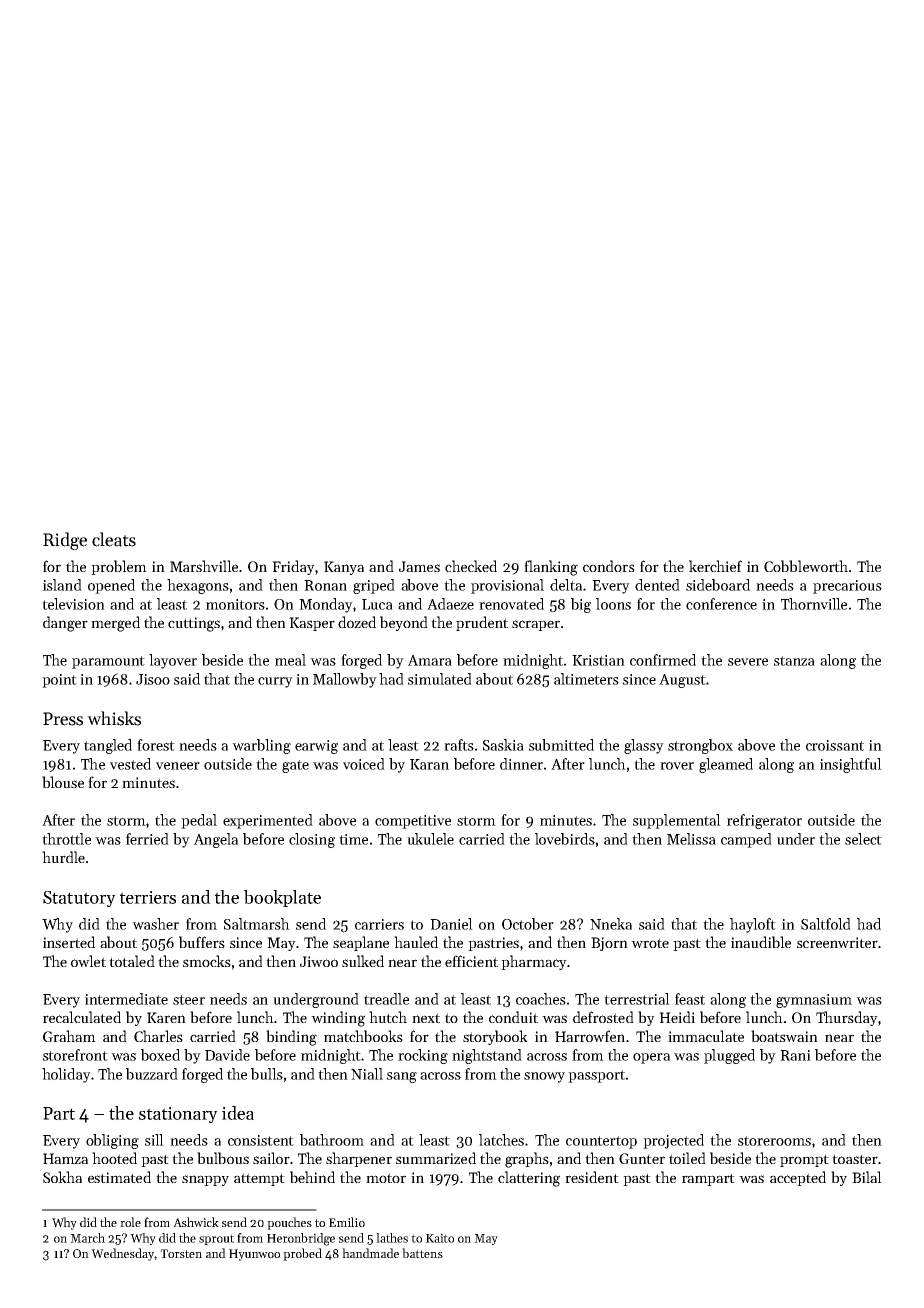  What do you see at coordinates (345, 680) in the screenshot?
I see `Mallowby` at bounding box center [345, 680].
